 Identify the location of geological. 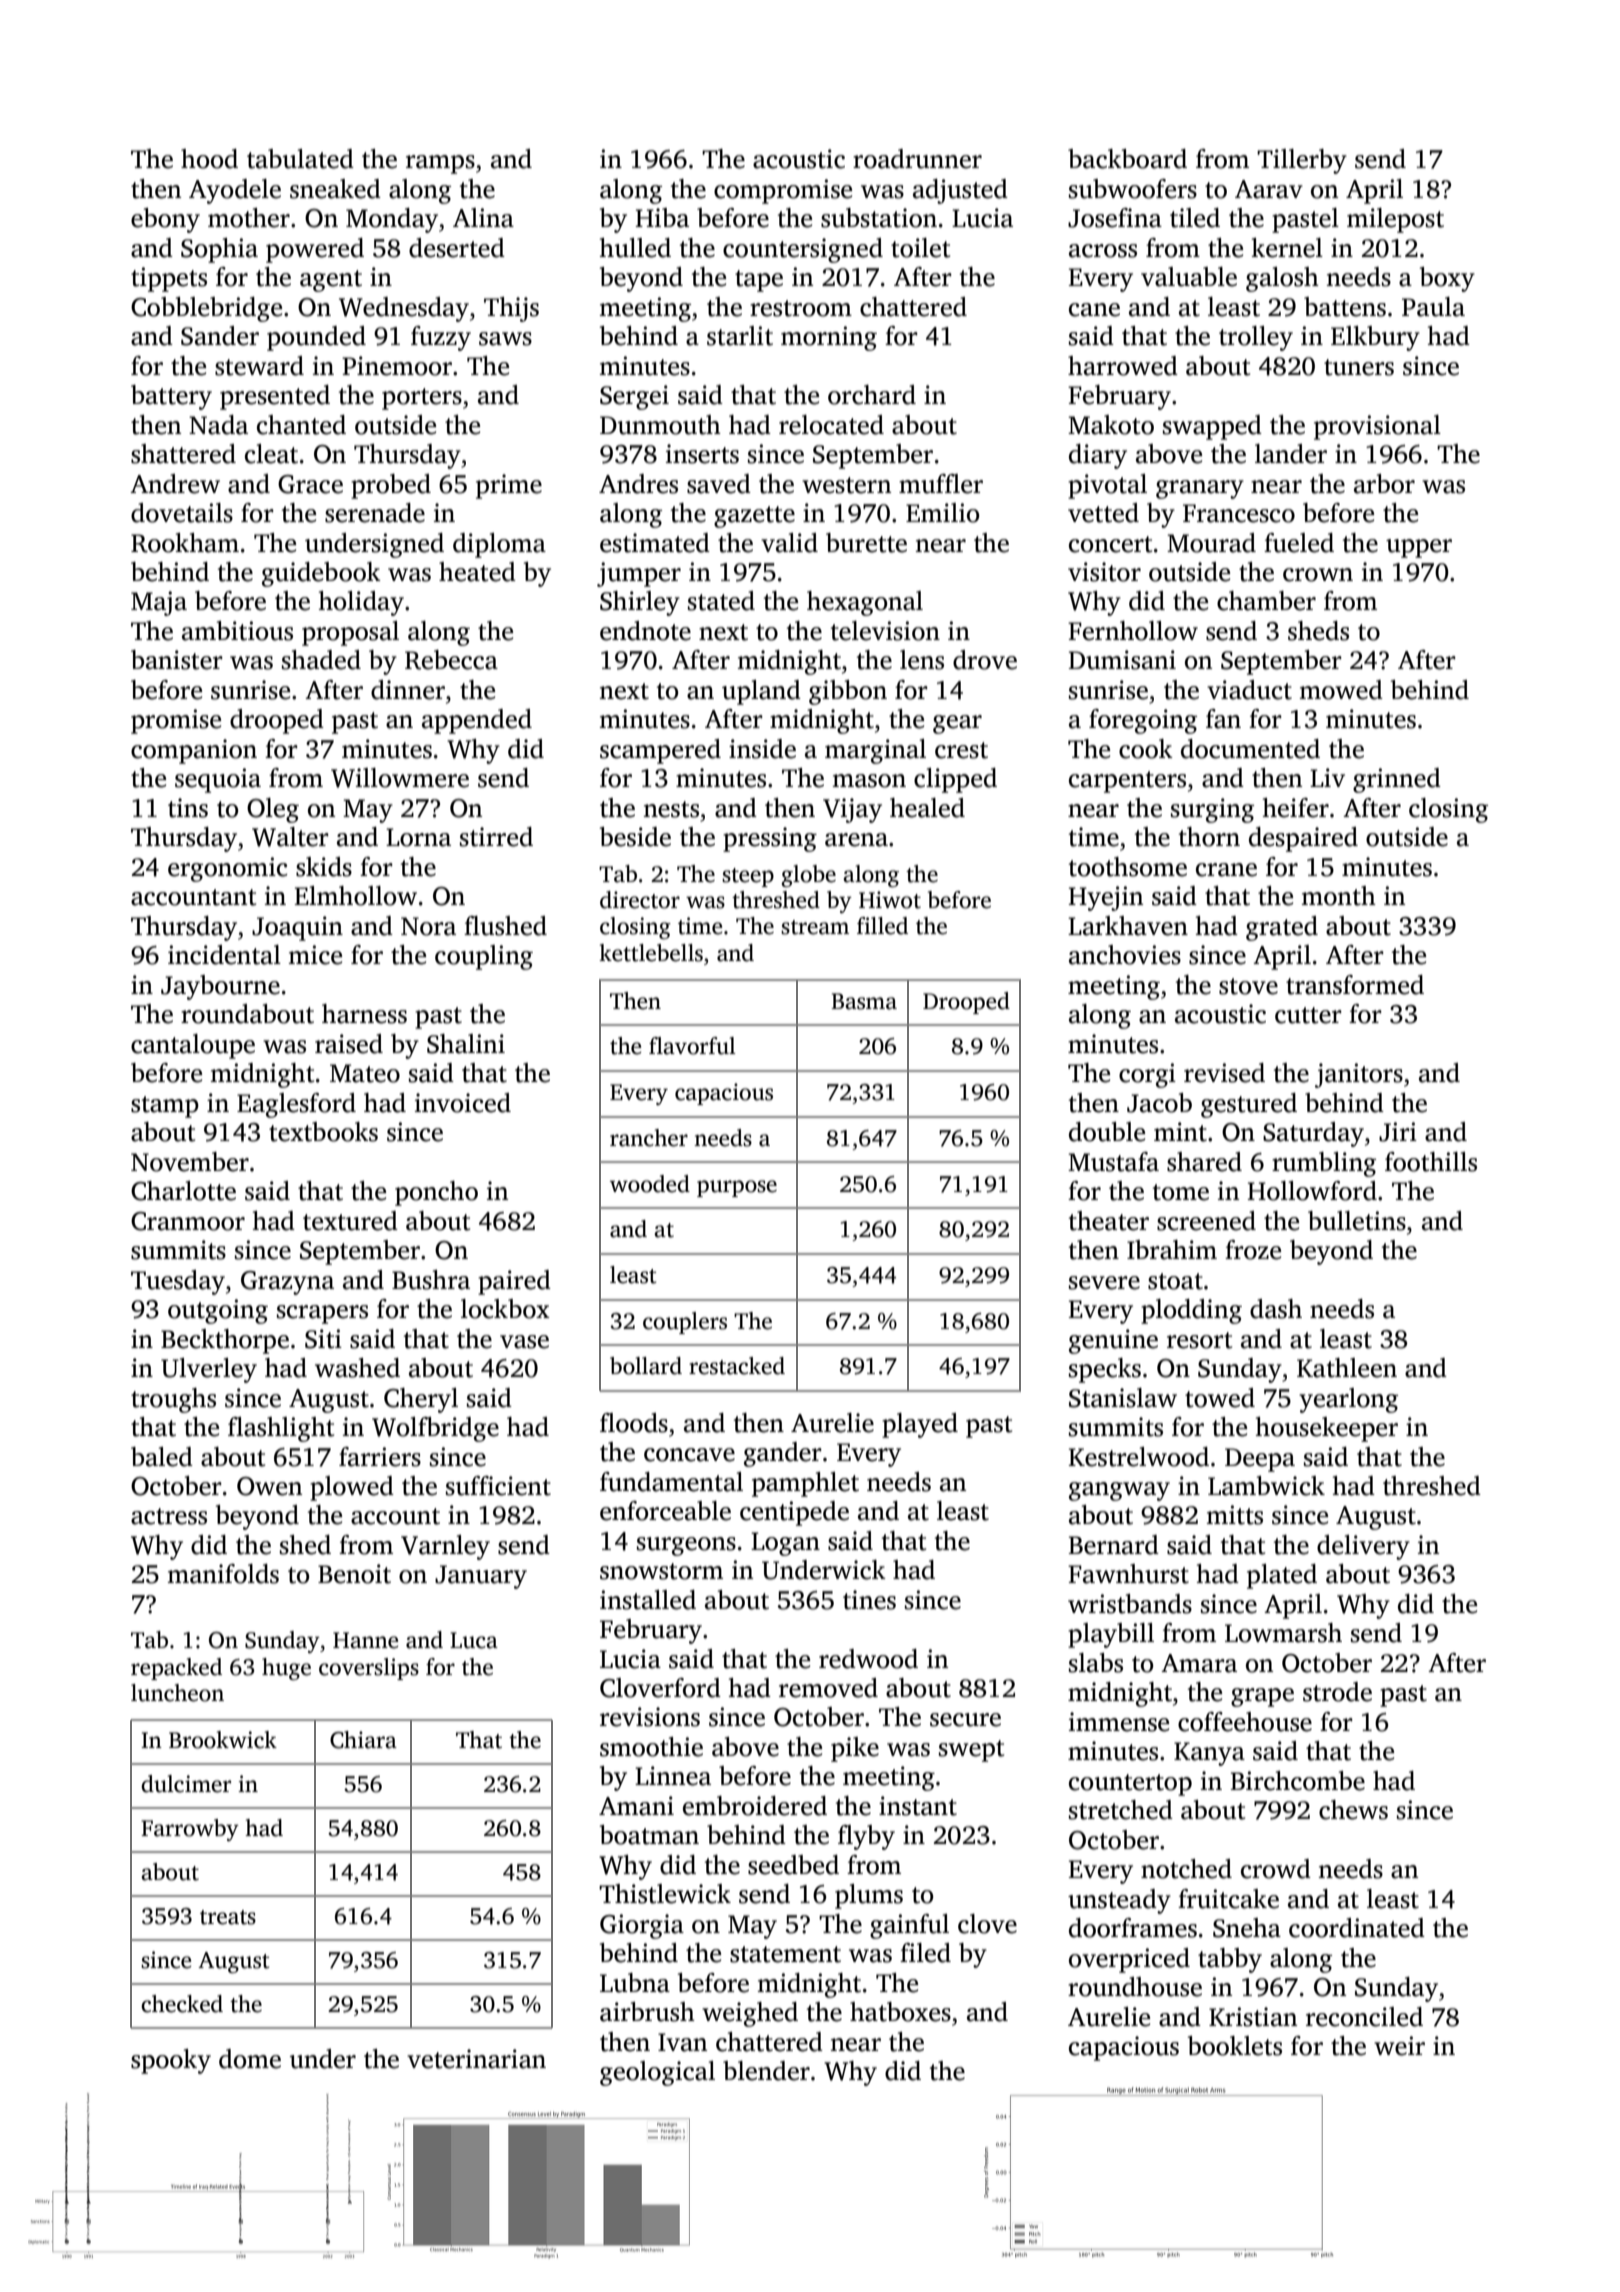
(657, 2073).
